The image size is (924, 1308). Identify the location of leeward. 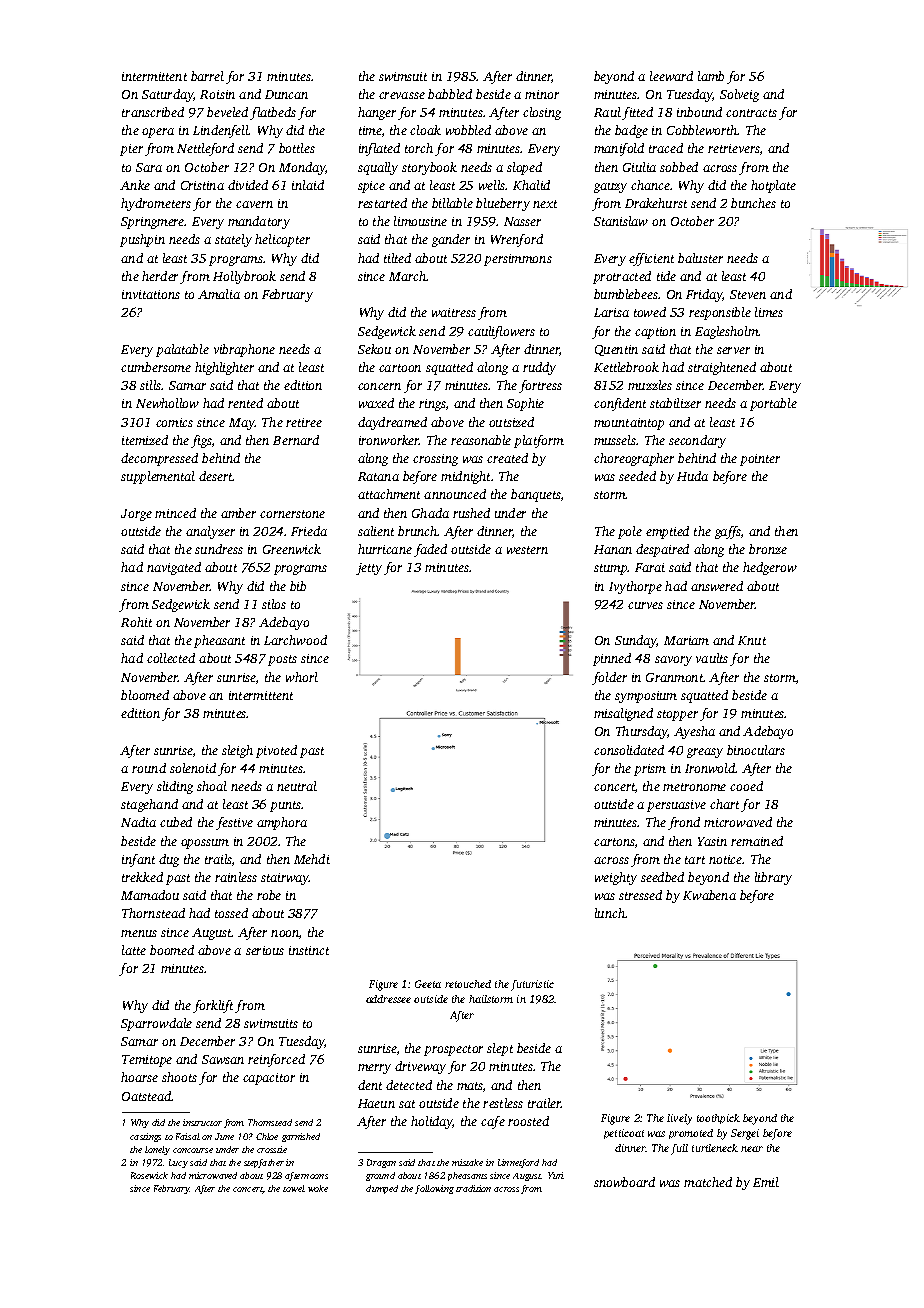
(671, 76).
